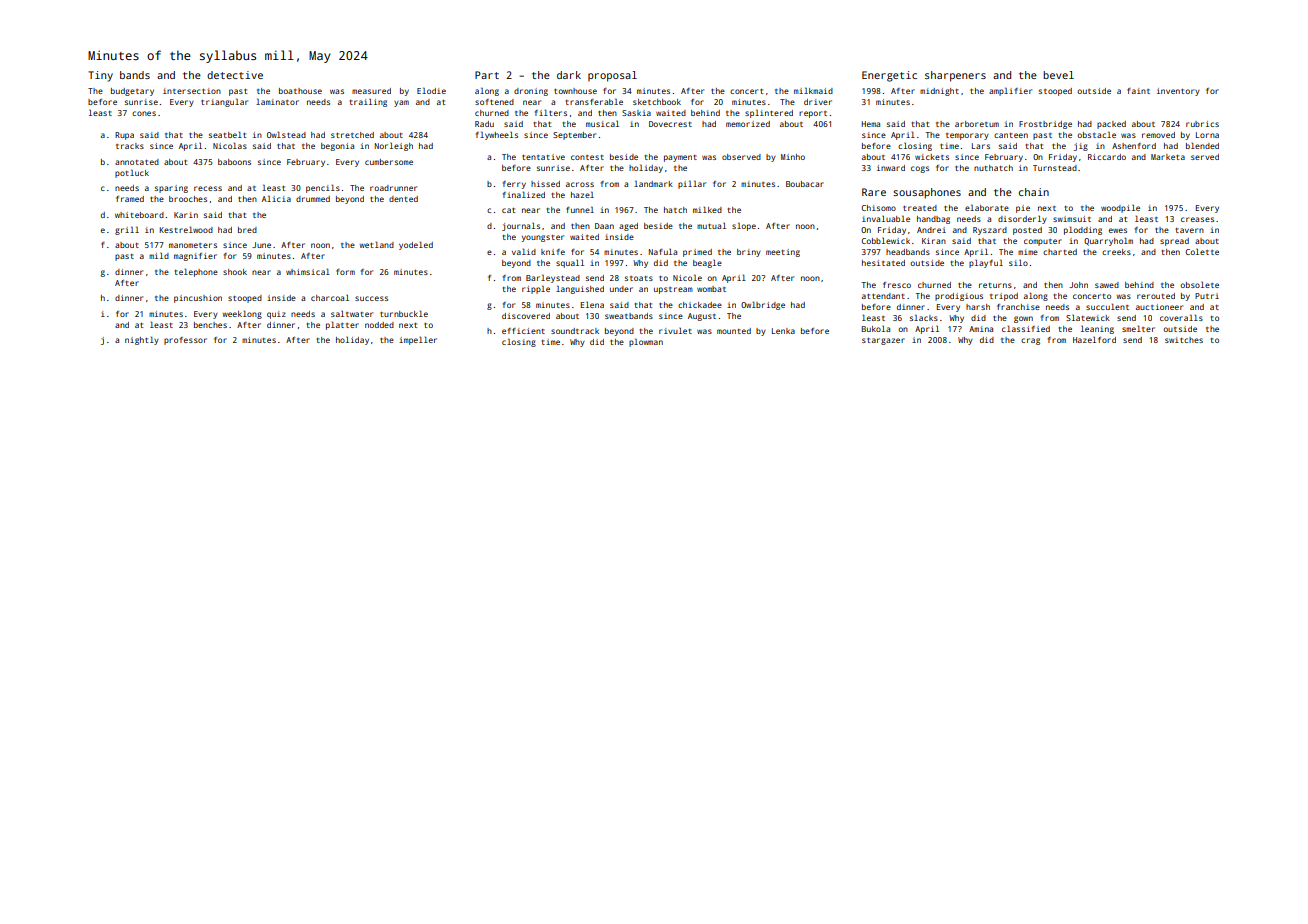  What do you see at coordinates (748, 124) in the image?
I see `memorized` at bounding box center [748, 124].
